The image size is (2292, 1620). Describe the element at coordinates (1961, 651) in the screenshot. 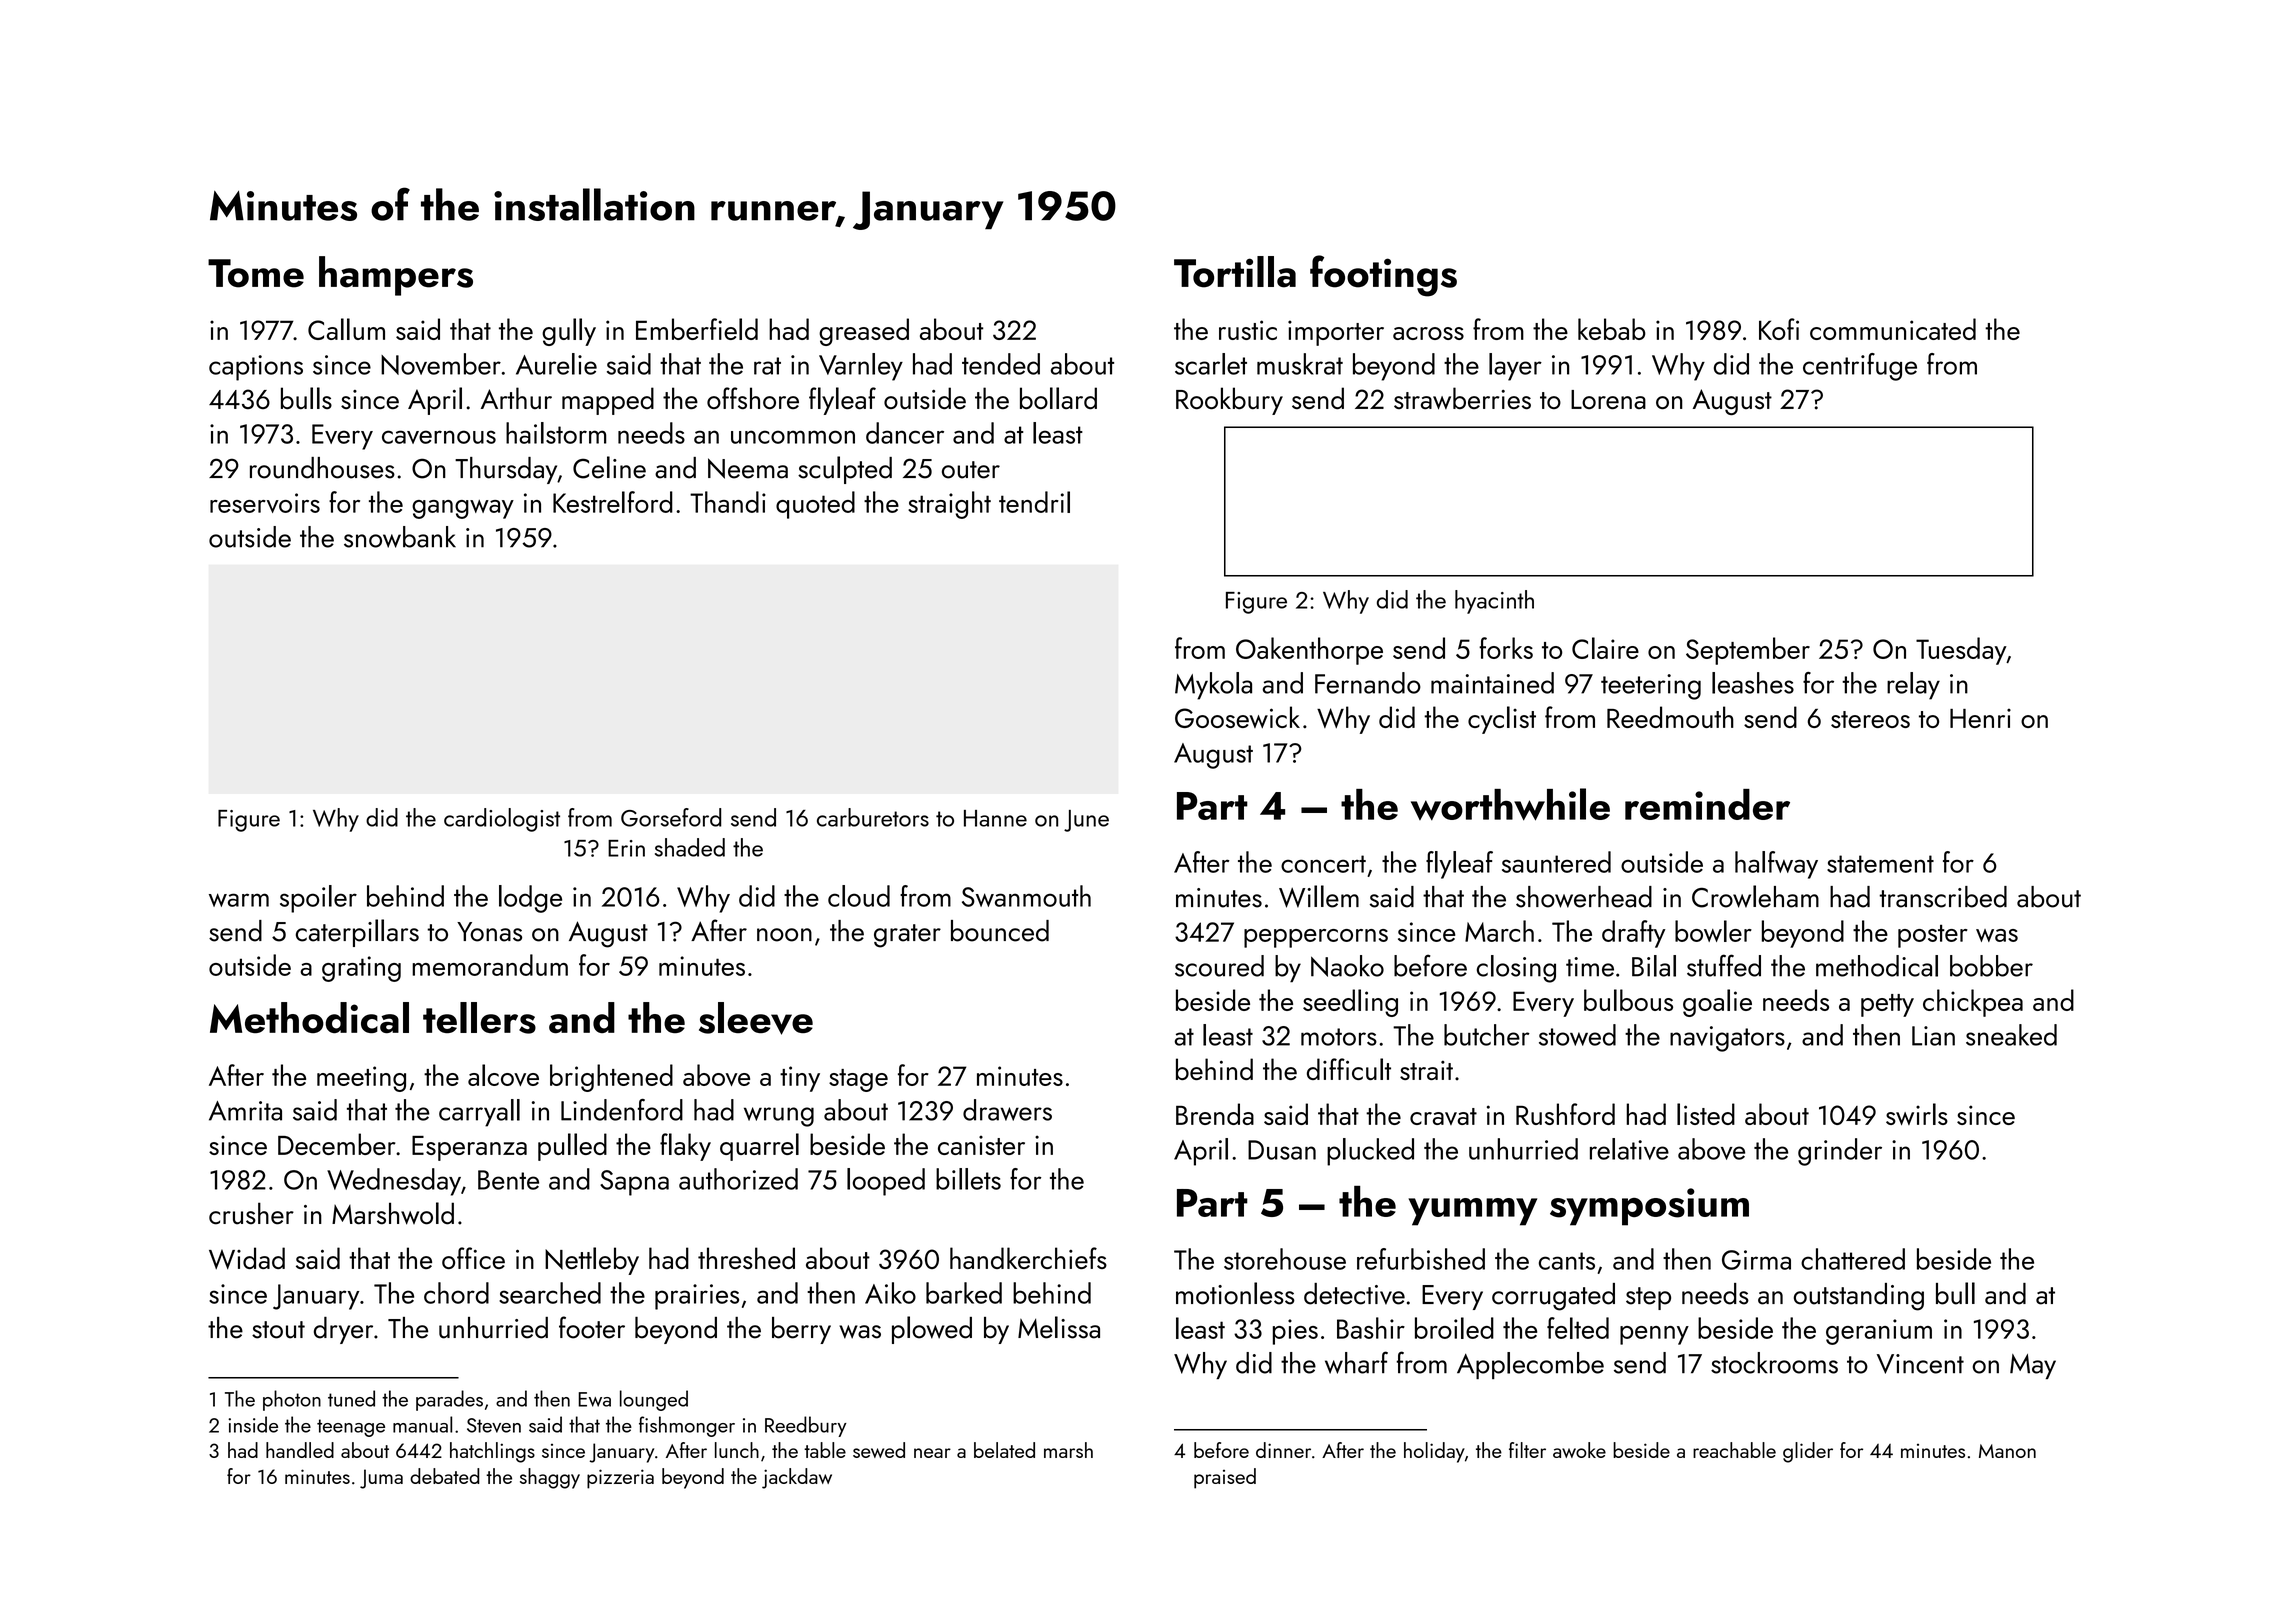

I see `Tuesday` at that location.
